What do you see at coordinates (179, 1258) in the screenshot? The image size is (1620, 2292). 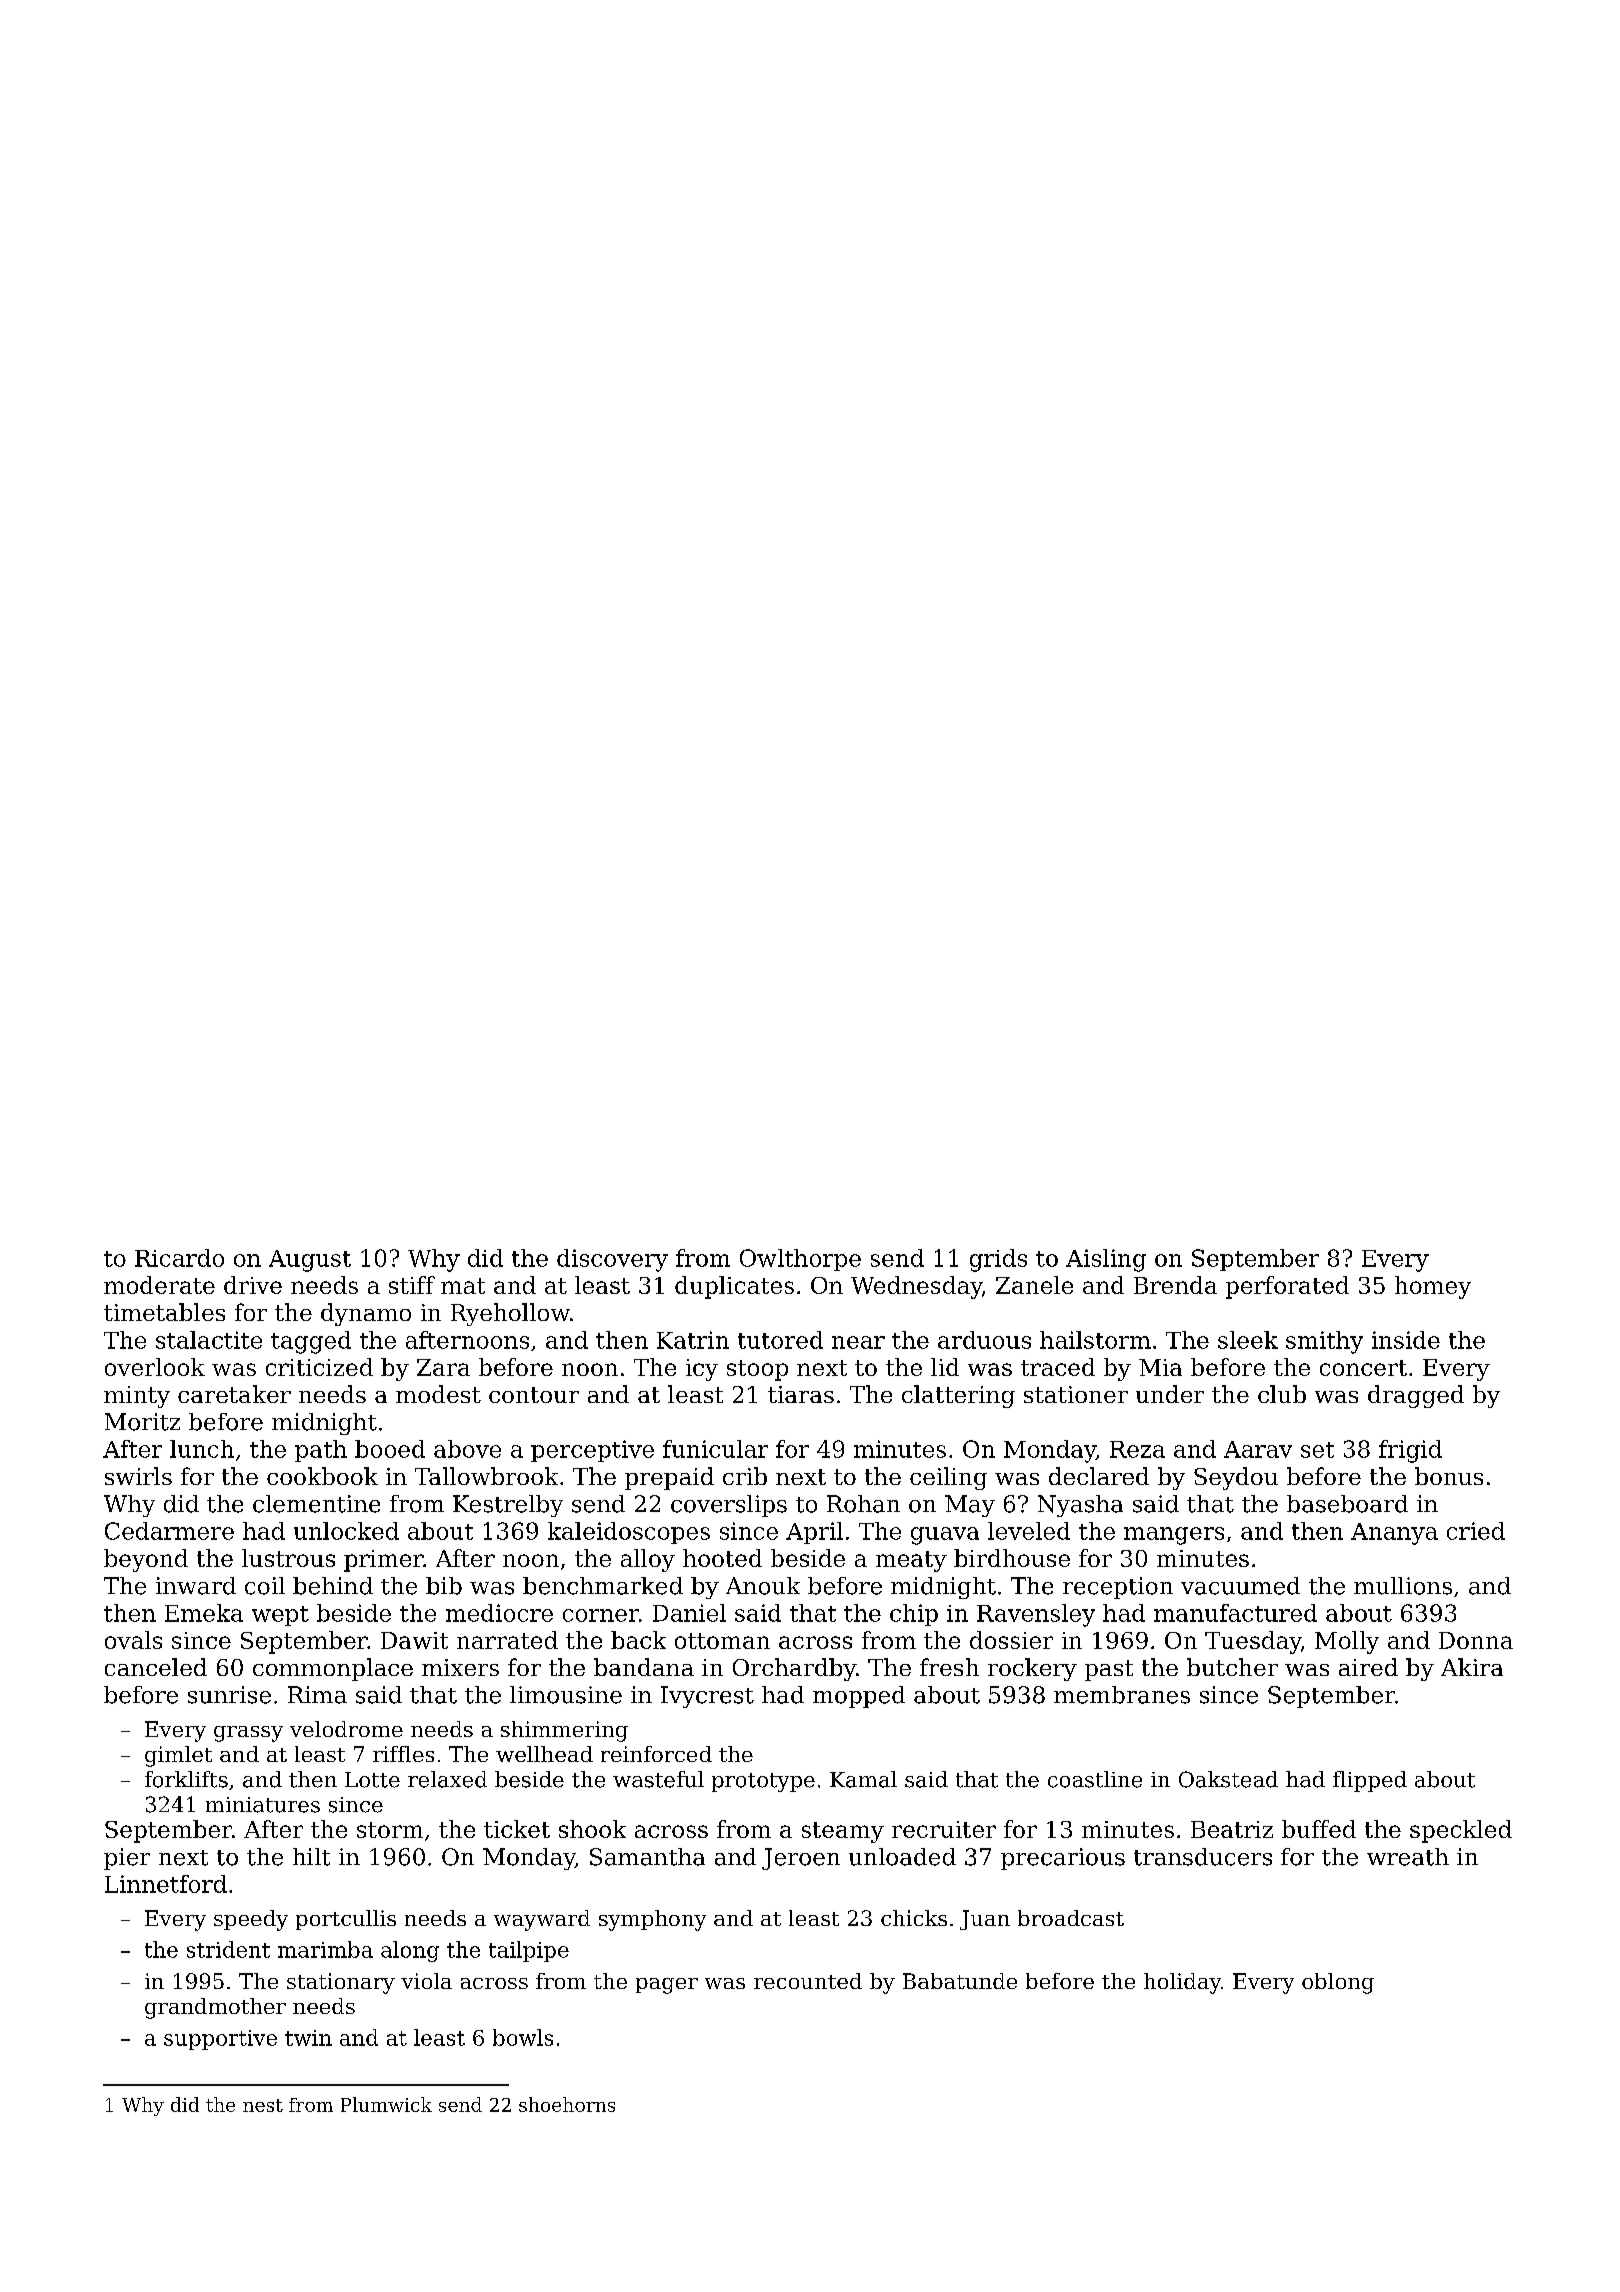 I see `Ricardo` at bounding box center [179, 1258].
